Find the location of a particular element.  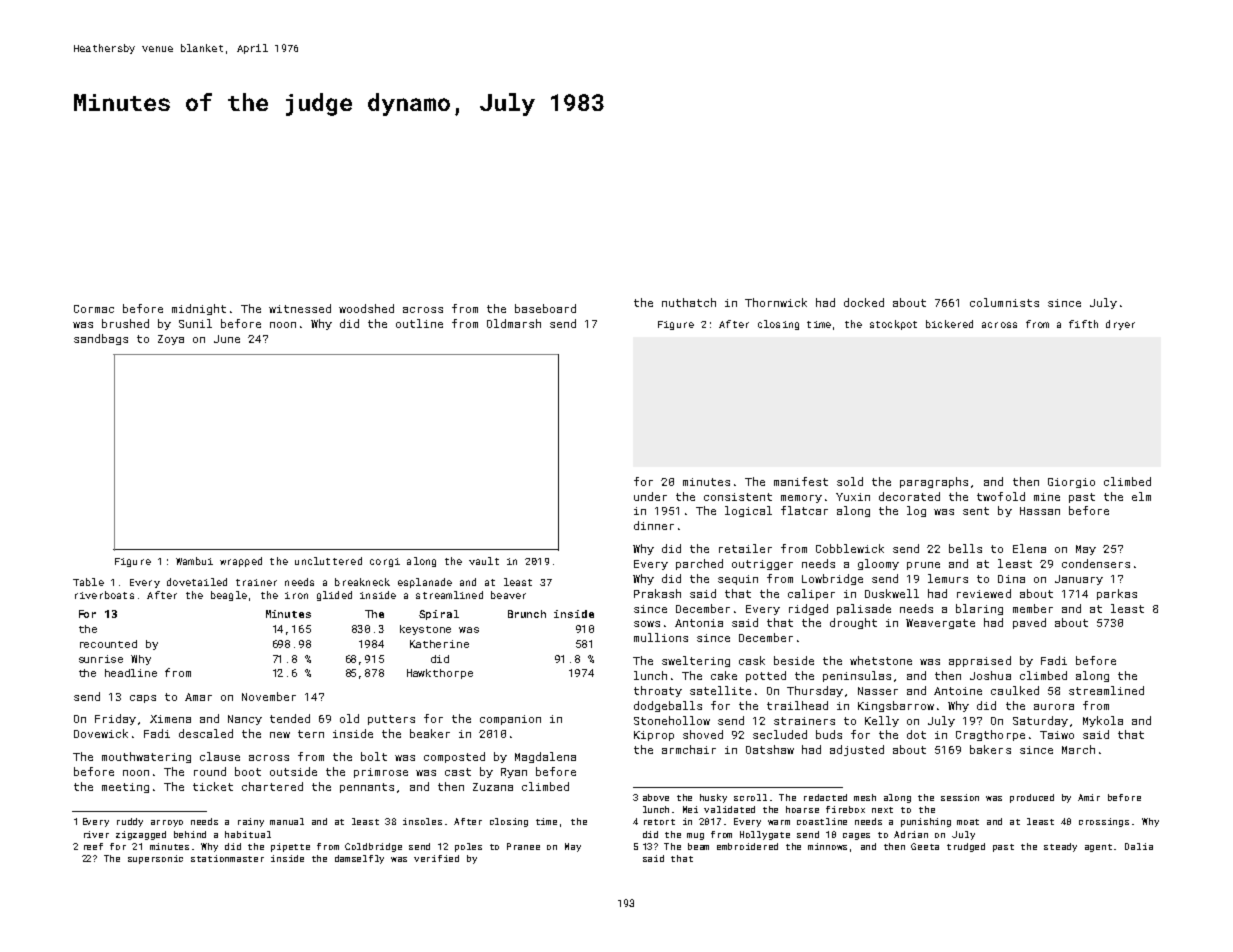

mullions is located at coordinates (661, 637).
